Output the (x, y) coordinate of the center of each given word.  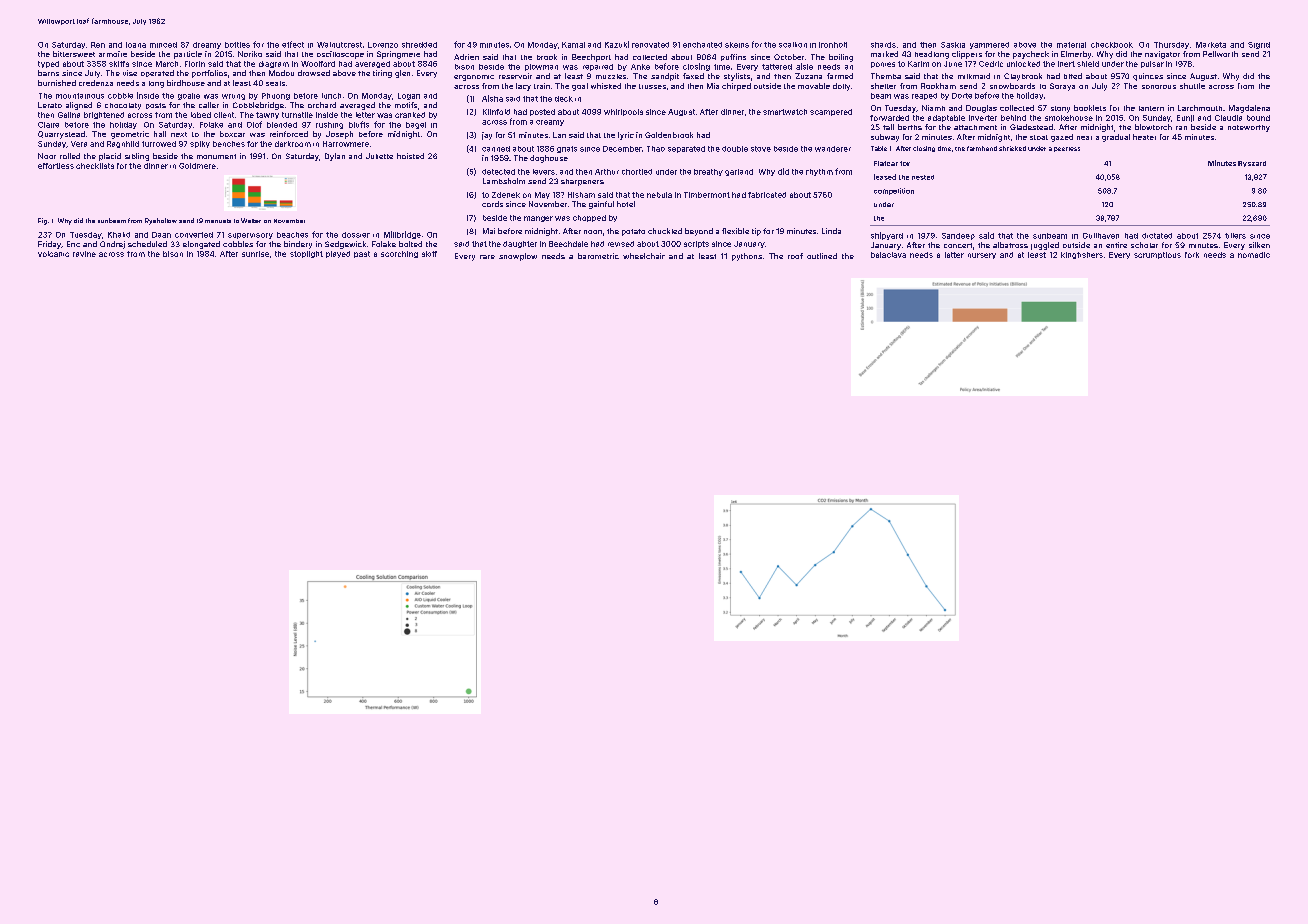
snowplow (518, 257)
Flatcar (886, 163)
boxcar (232, 134)
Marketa (1211, 45)
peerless (1067, 149)
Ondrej (112, 245)
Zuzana (808, 76)
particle (188, 55)
